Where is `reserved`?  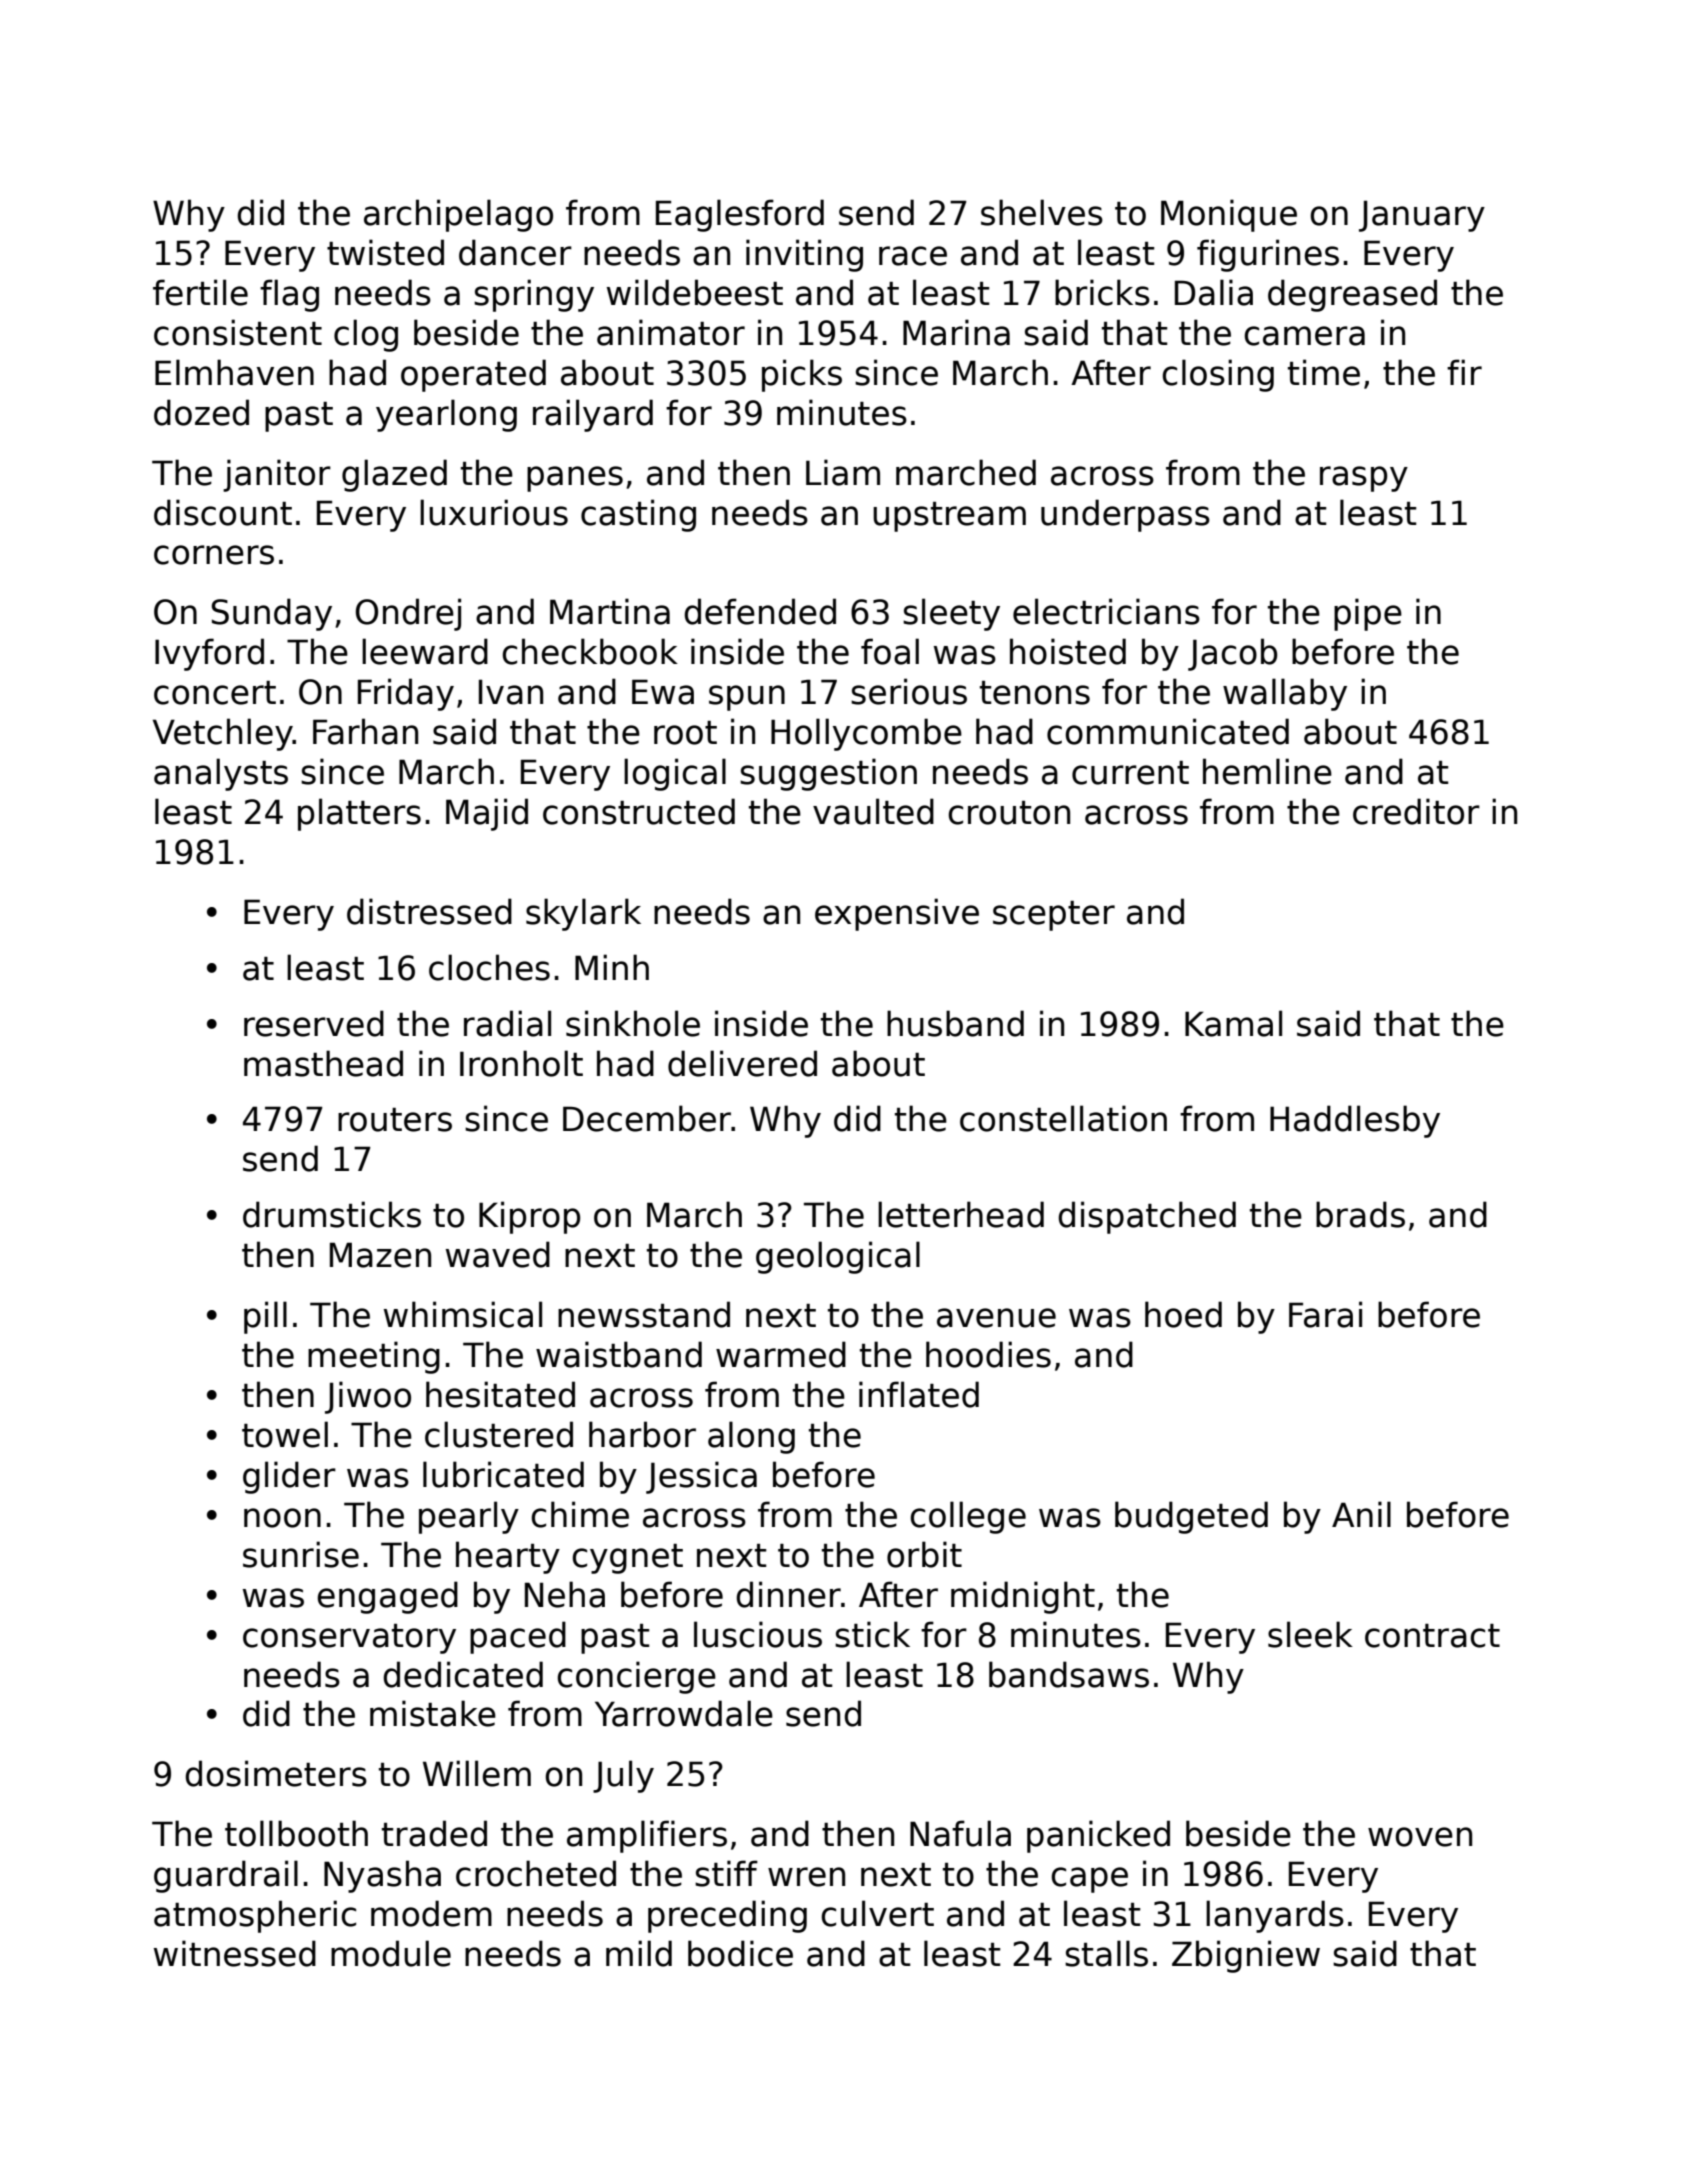 reserved is located at coordinates (314, 1023).
